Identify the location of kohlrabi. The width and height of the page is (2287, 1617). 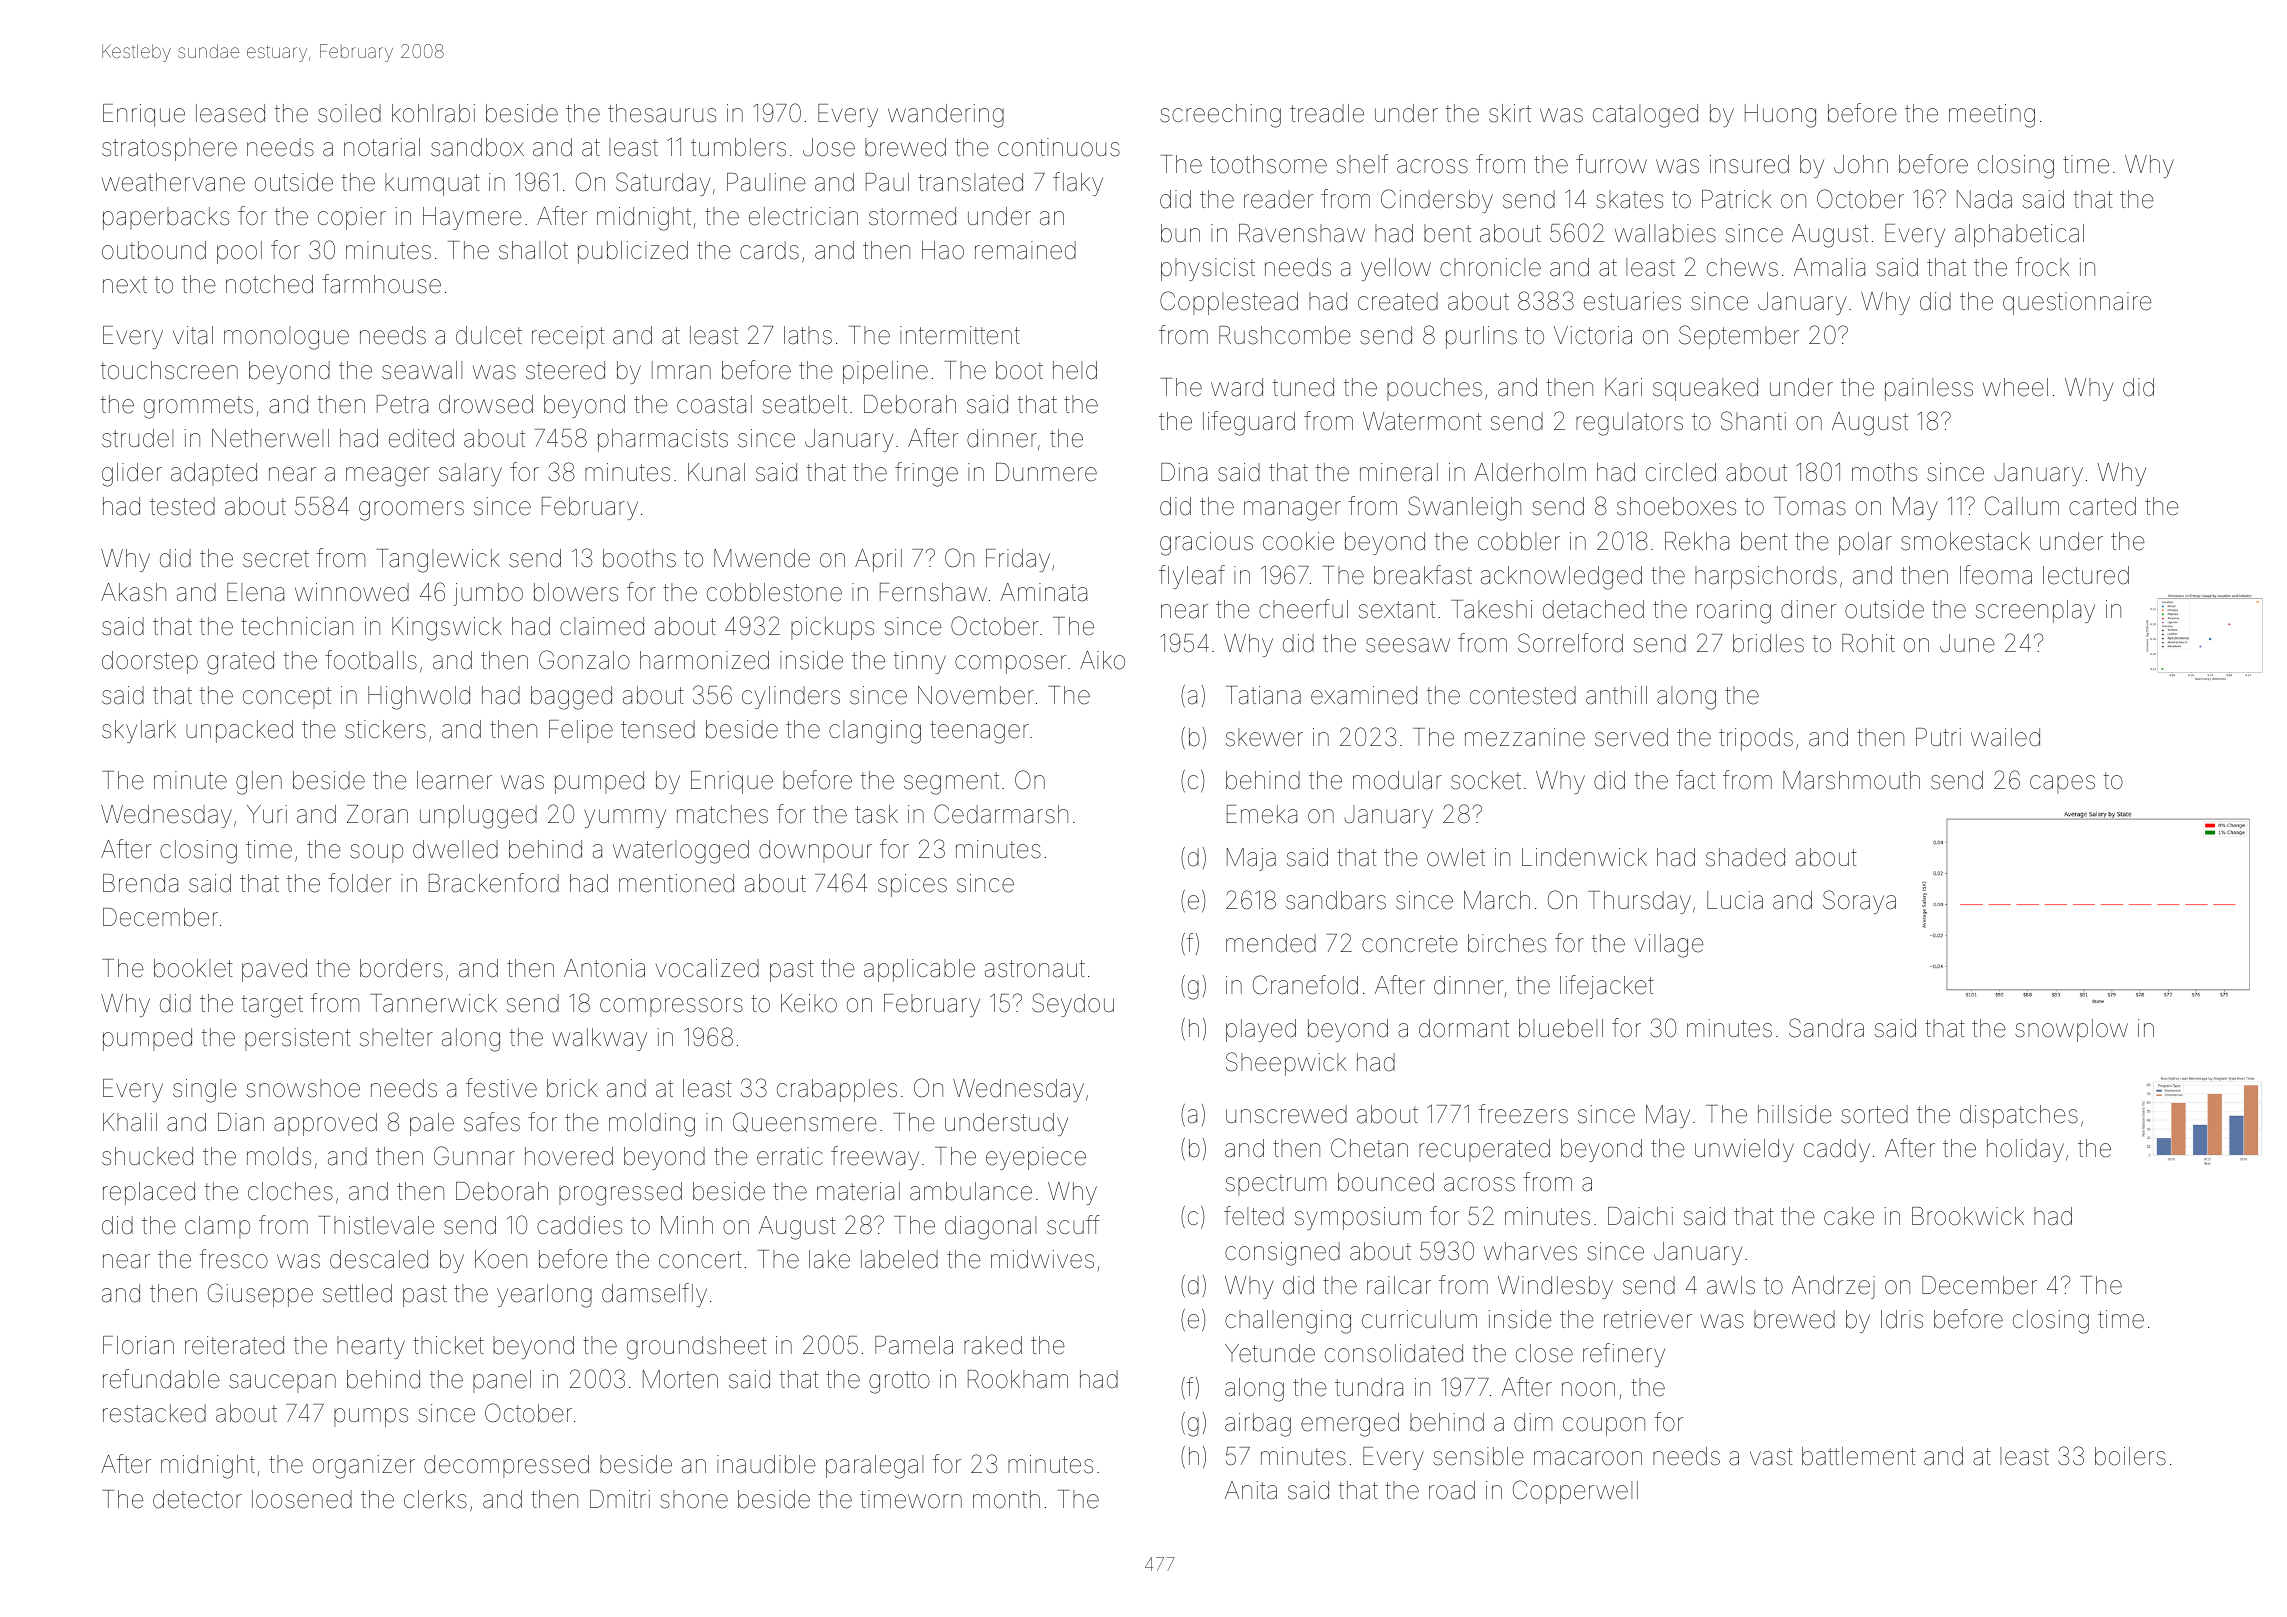
(433, 113).
